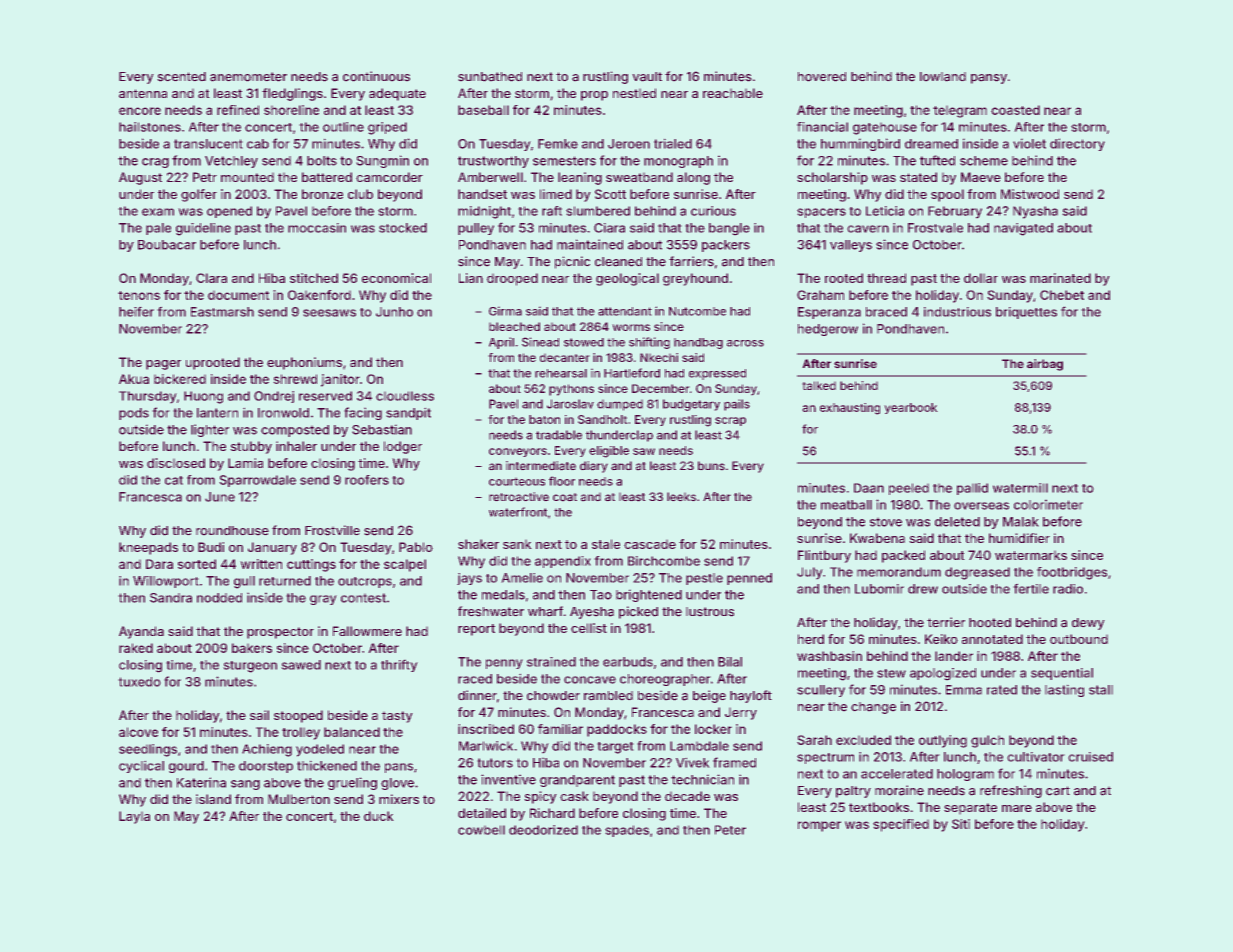 The width and height of the screenshot is (1233, 952). Describe the element at coordinates (1031, 589) in the screenshot. I see `fertile` at that location.
